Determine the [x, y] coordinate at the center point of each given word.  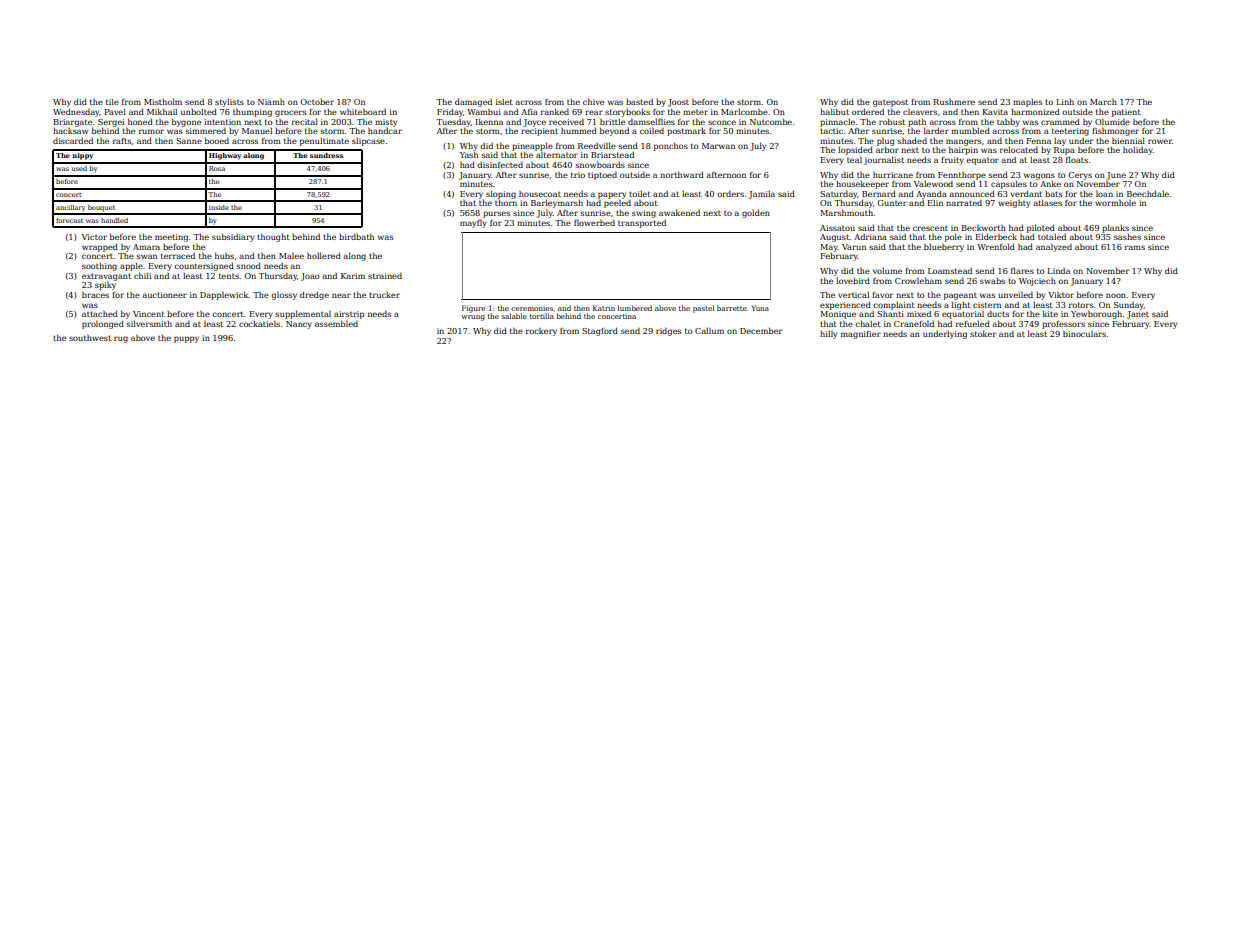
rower [1160, 141]
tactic [831, 131]
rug [121, 339]
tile [112, 101]
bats [1053, 194]
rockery [541, 331]
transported [642, 224]
